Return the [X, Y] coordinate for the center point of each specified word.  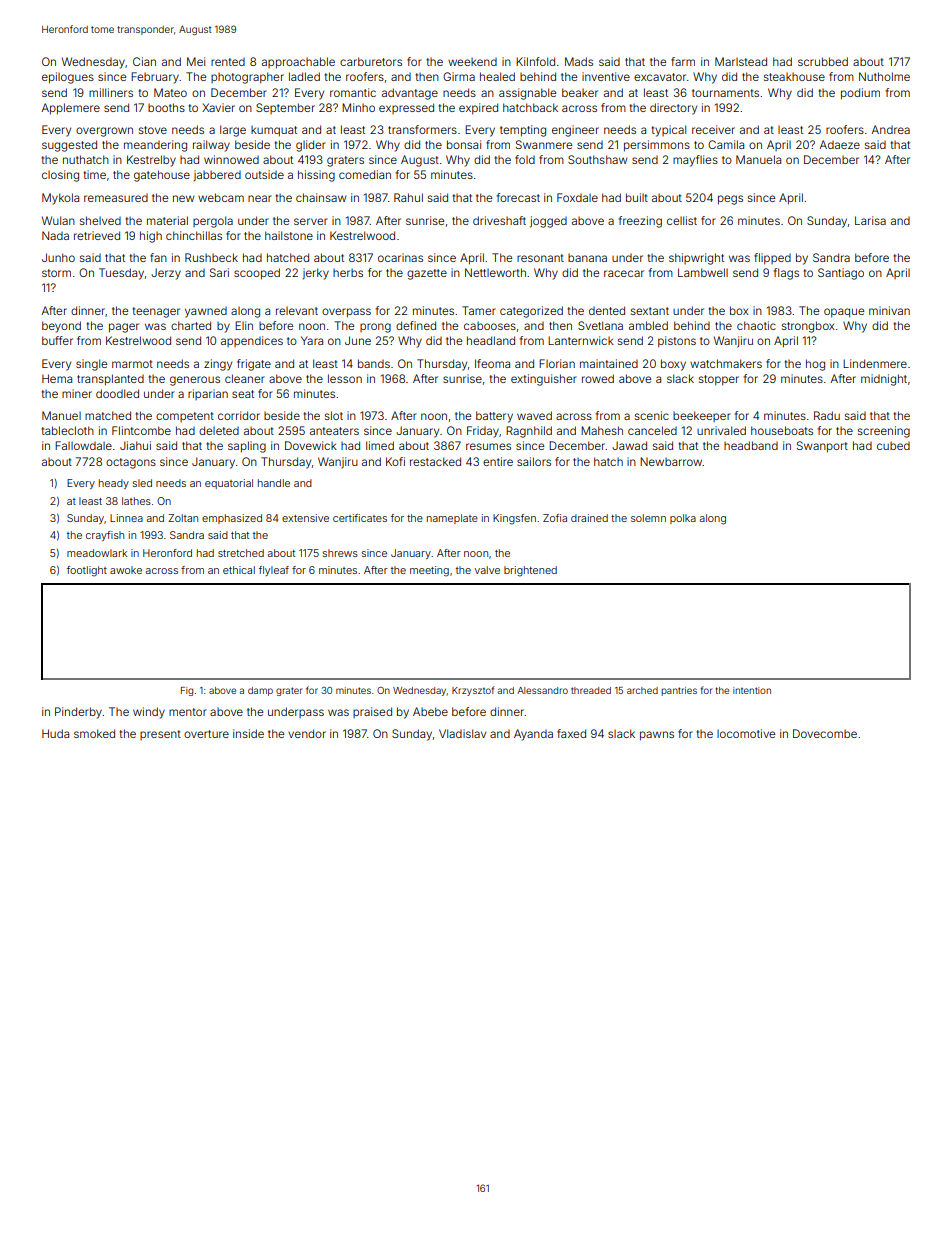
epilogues [68, 78]
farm [683, 61]
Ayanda [533, 735]
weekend [472, 62]
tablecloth [68, 430]
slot [334, 415]
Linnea [126, 518]
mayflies [695, 161]
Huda [55, 733]
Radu [827, 415]
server [311, 221]
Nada [55, 235]
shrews [340, 553]
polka [683, 519]
